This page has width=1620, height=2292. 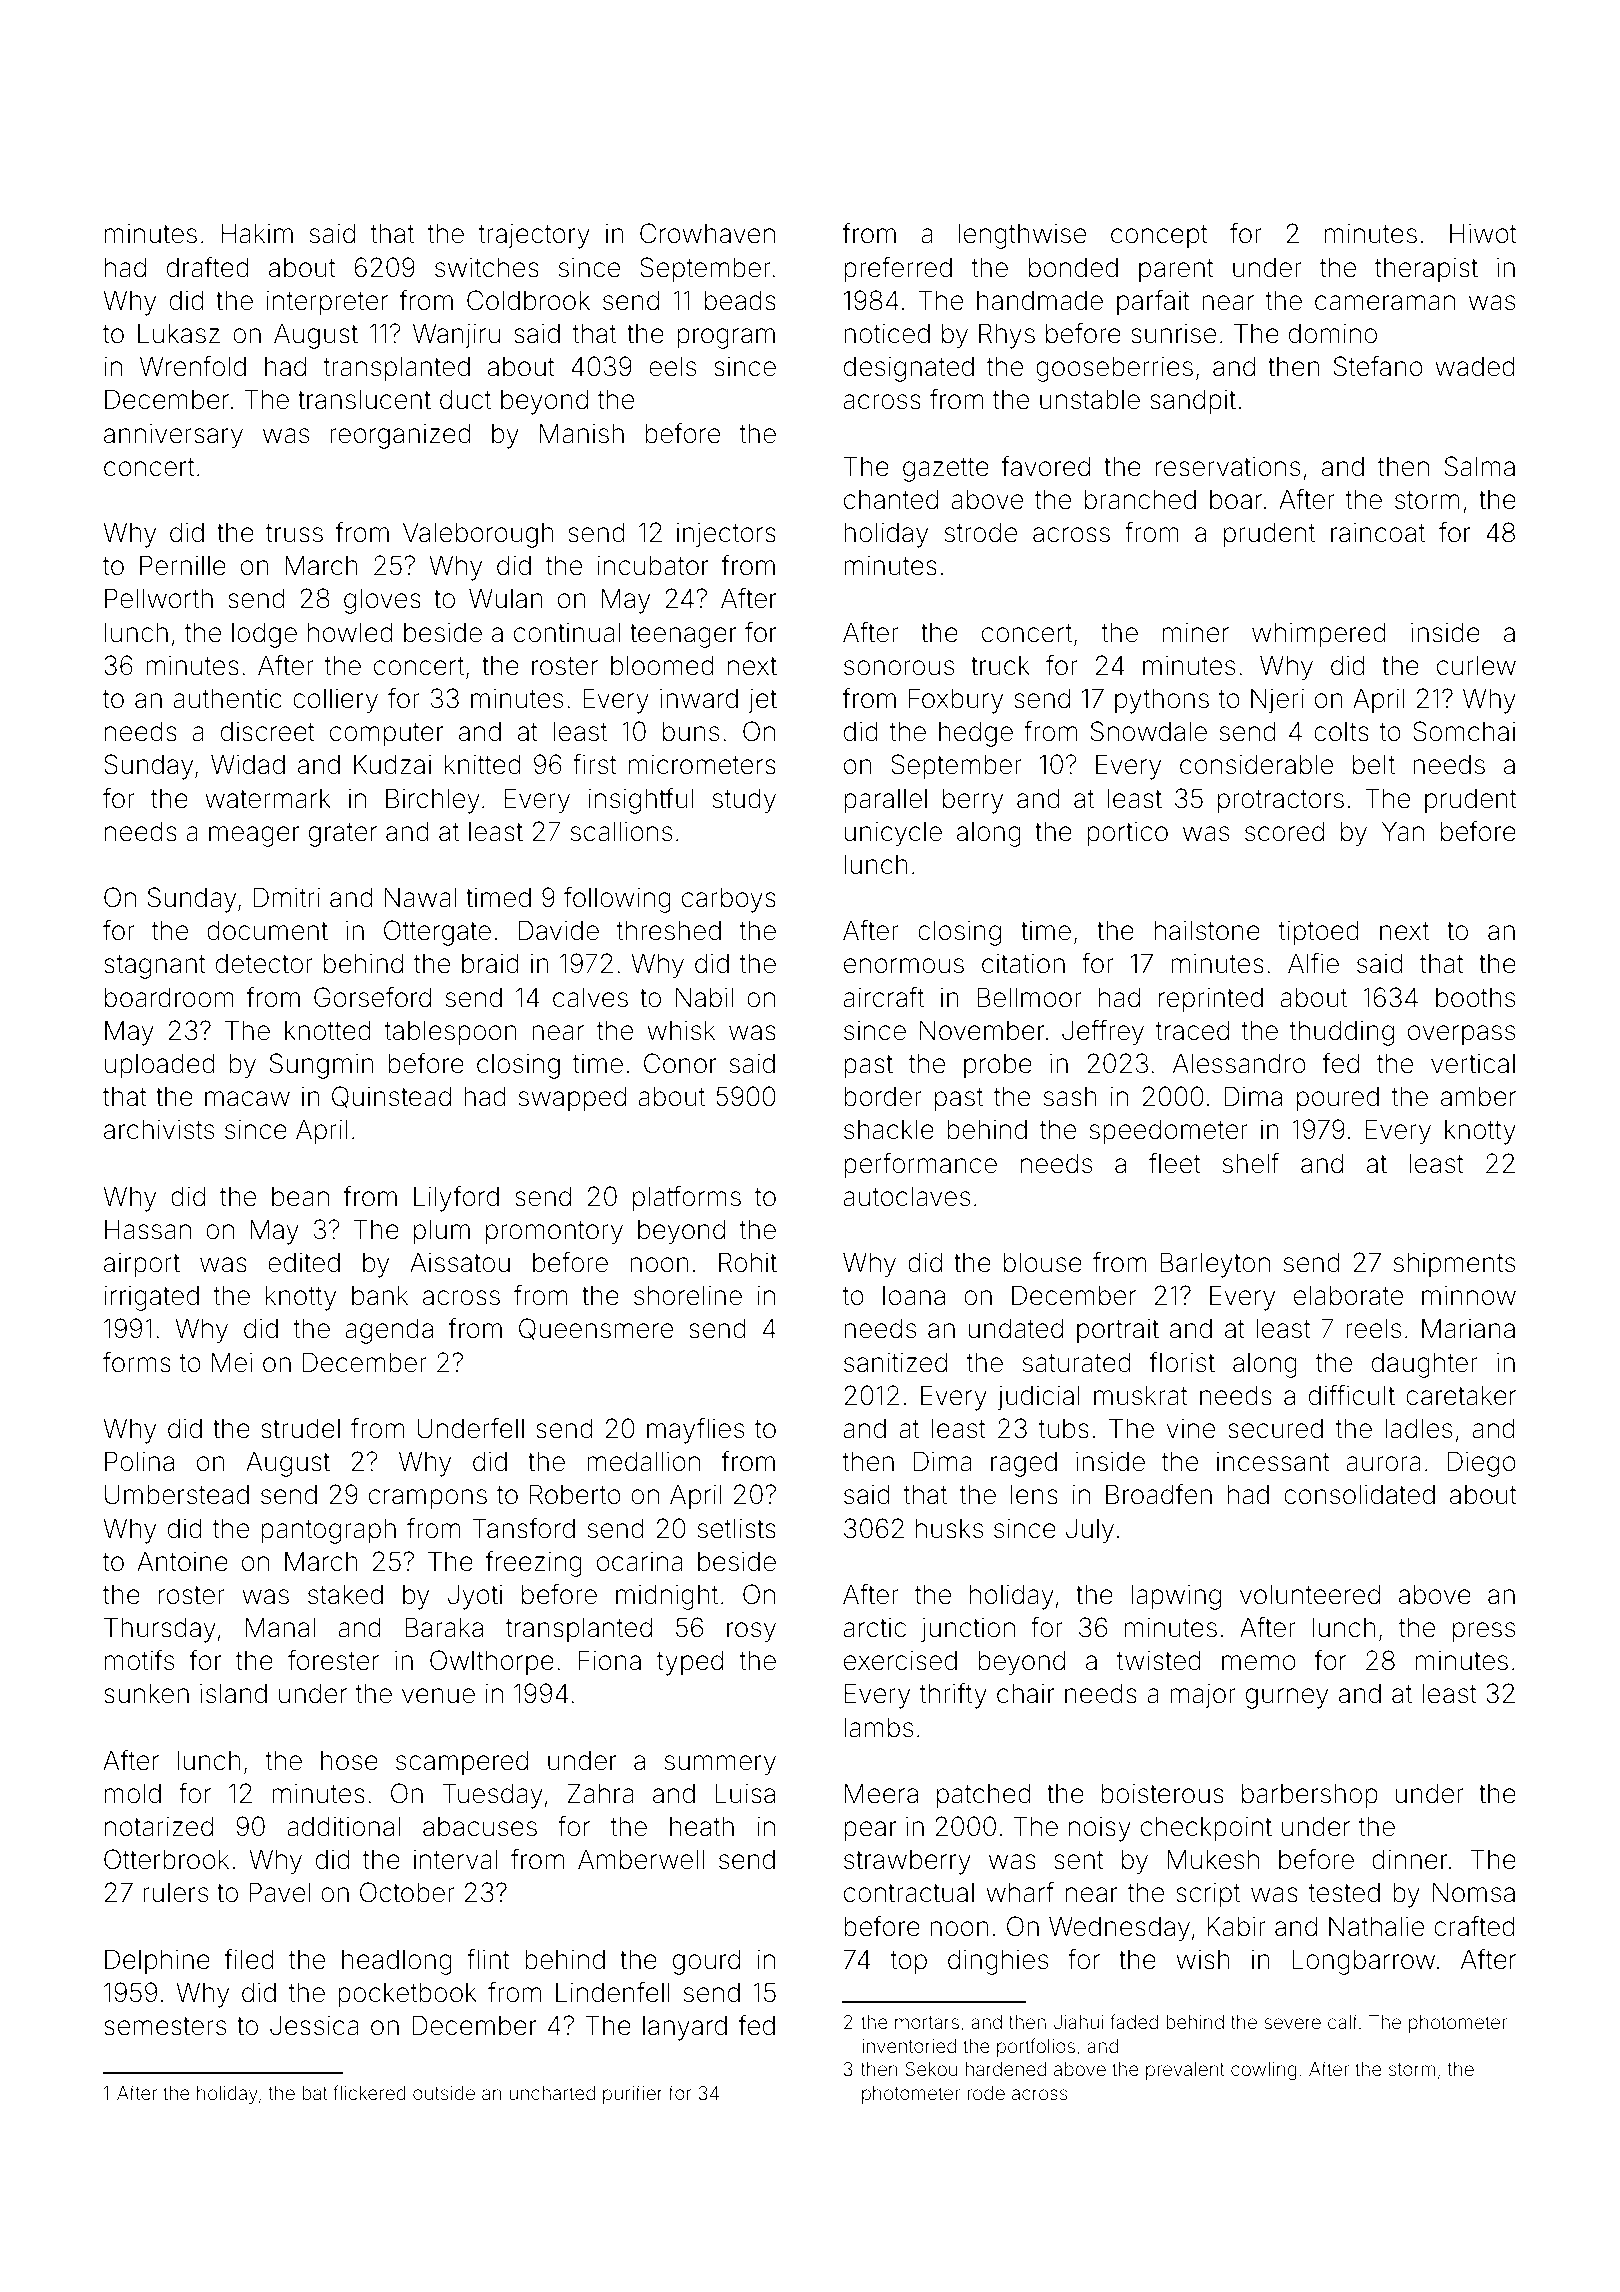 I want to click on Hakim, so click(x=257, y=233).
